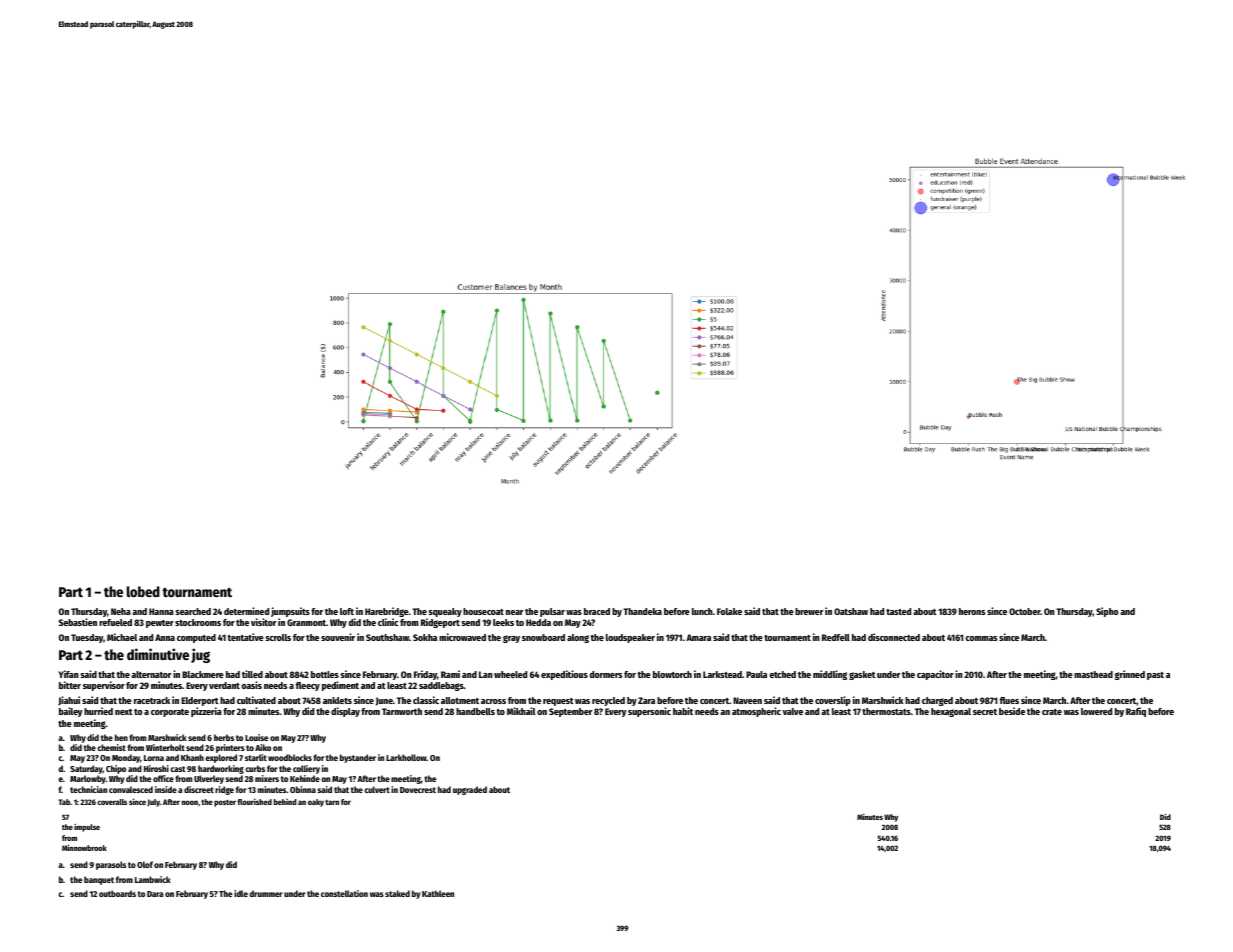  I want to click on Olof, so click(145, 864).
